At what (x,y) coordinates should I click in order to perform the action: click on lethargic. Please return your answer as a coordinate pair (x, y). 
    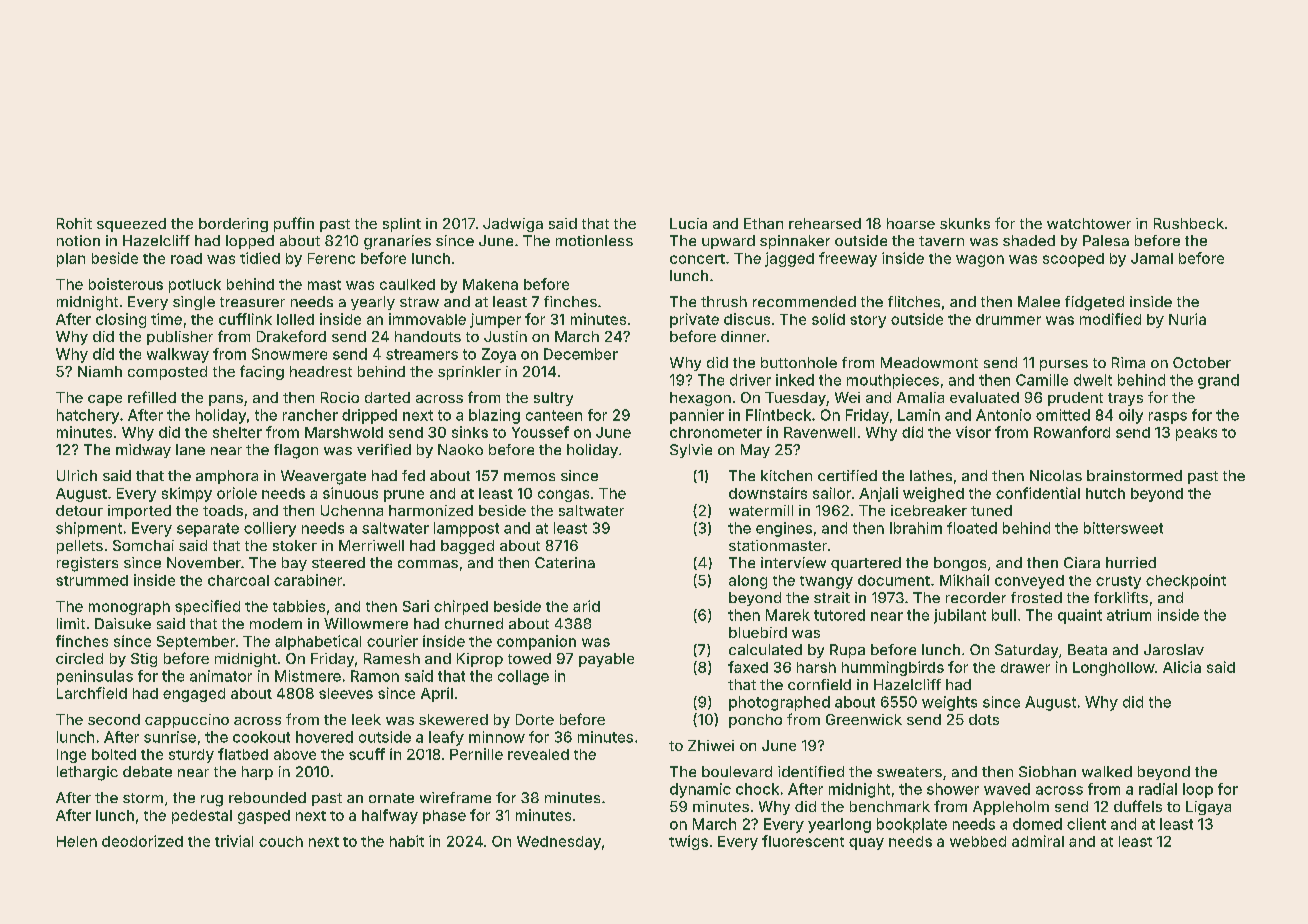
    Looking at the image, I should click on (87, 773).
